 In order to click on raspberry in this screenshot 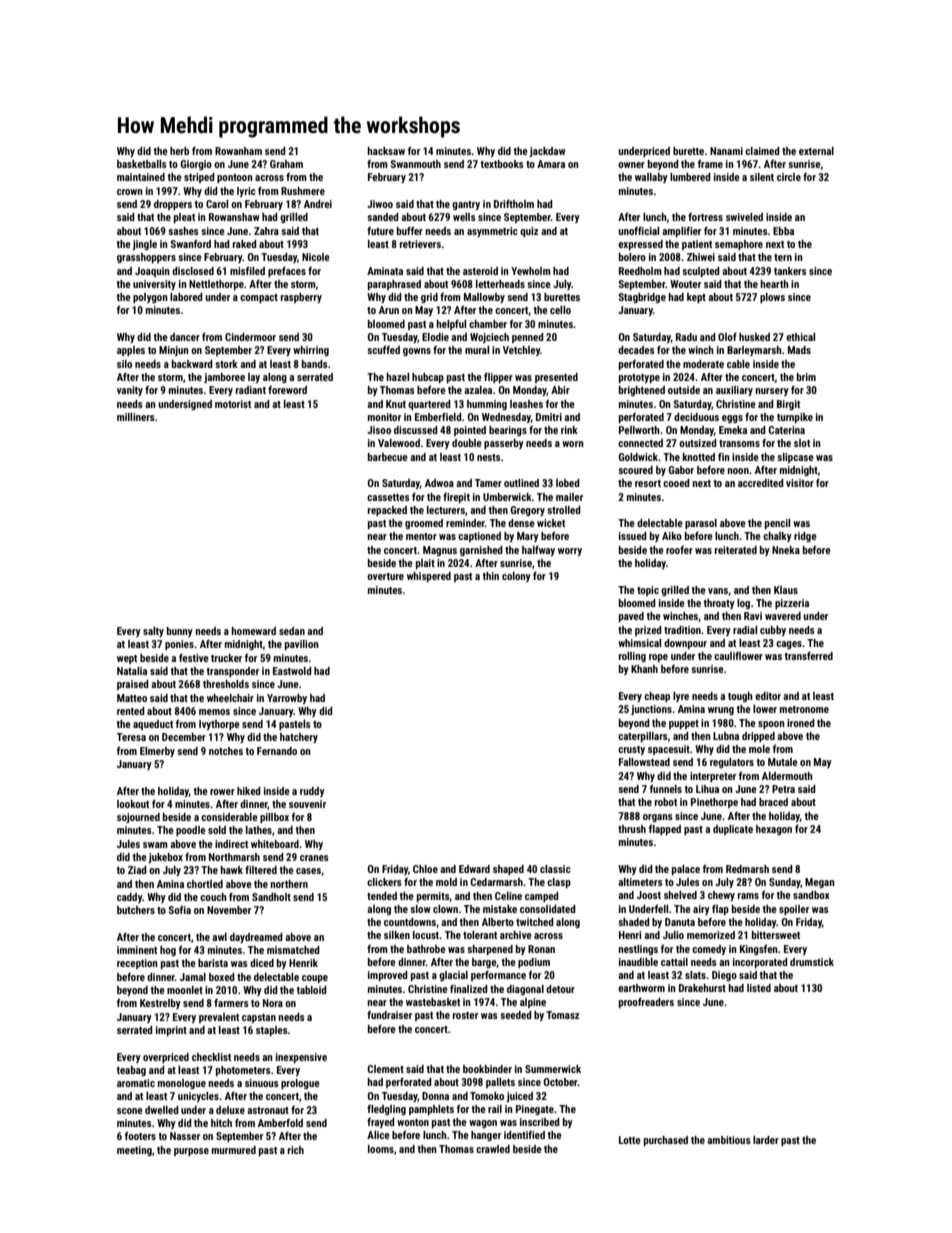, I will do `click(301, 298)`.
